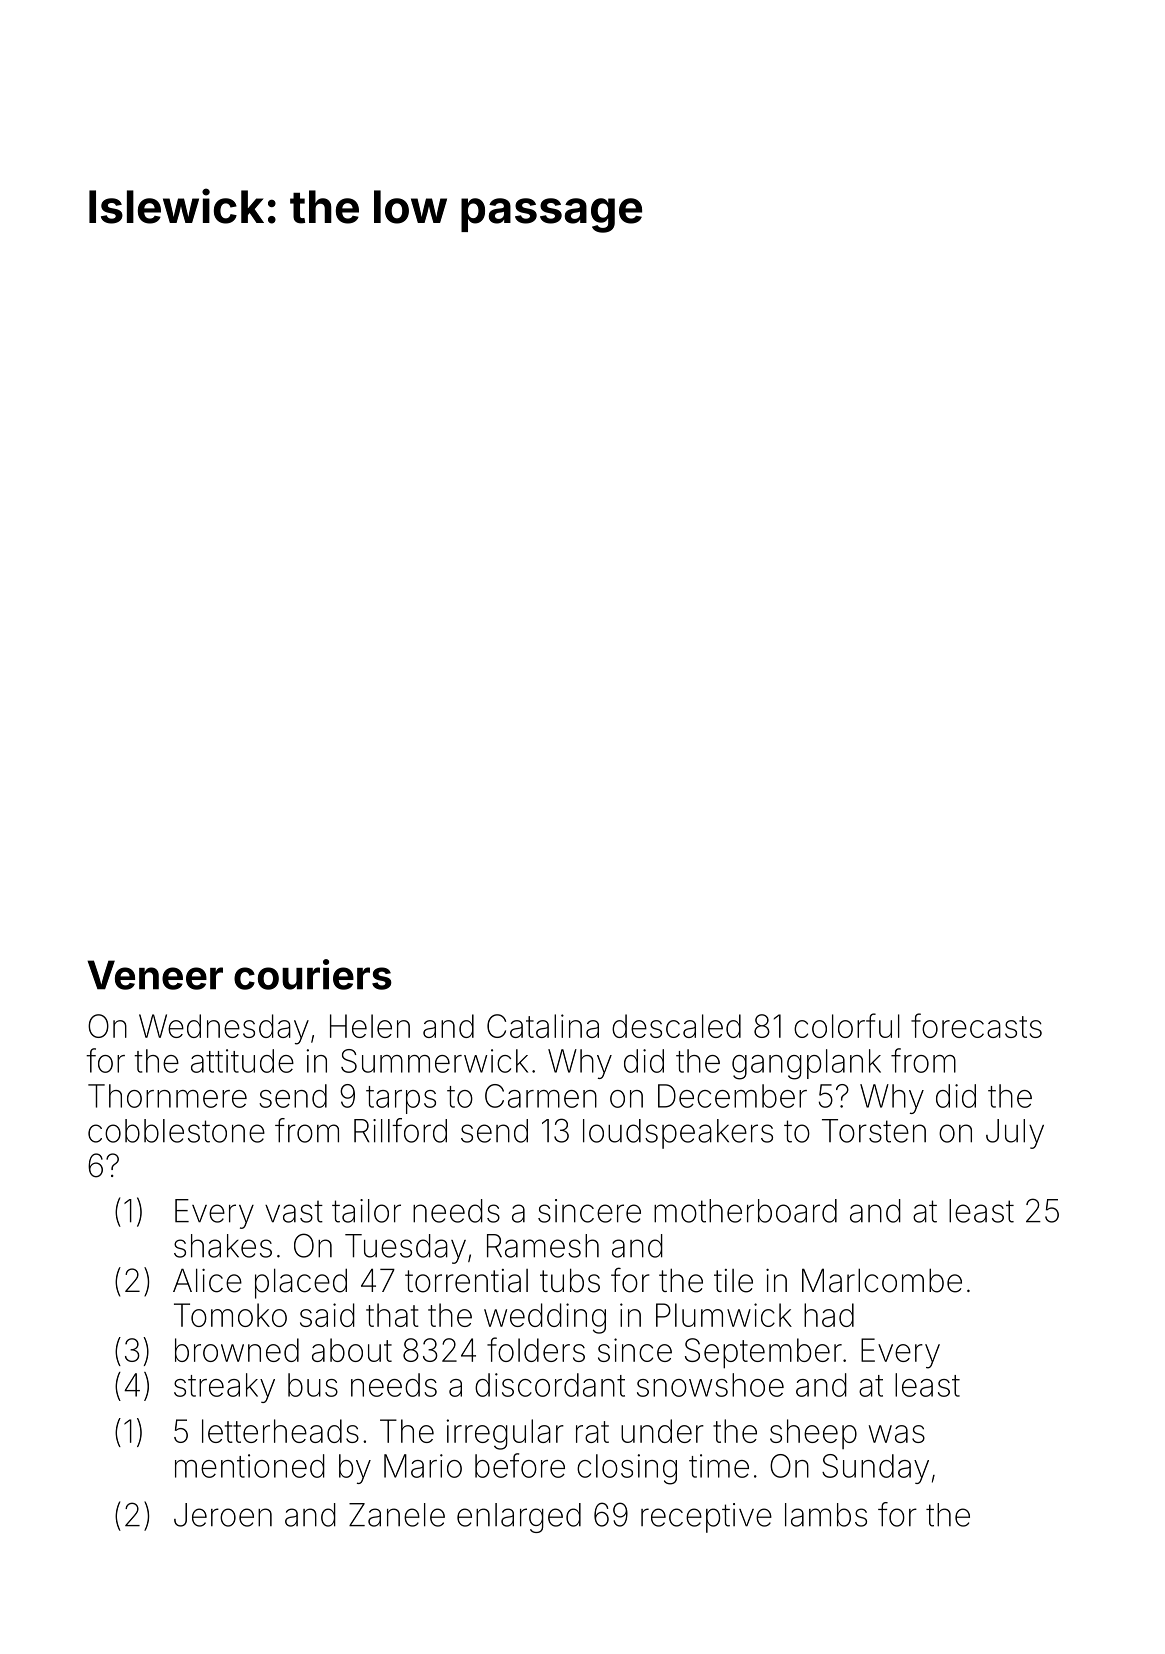 This document has width=1165, height=1654. What do you see at coordinates (847, 1025) in the document?
I see `colorful` at bounding box center [847, 1025].
